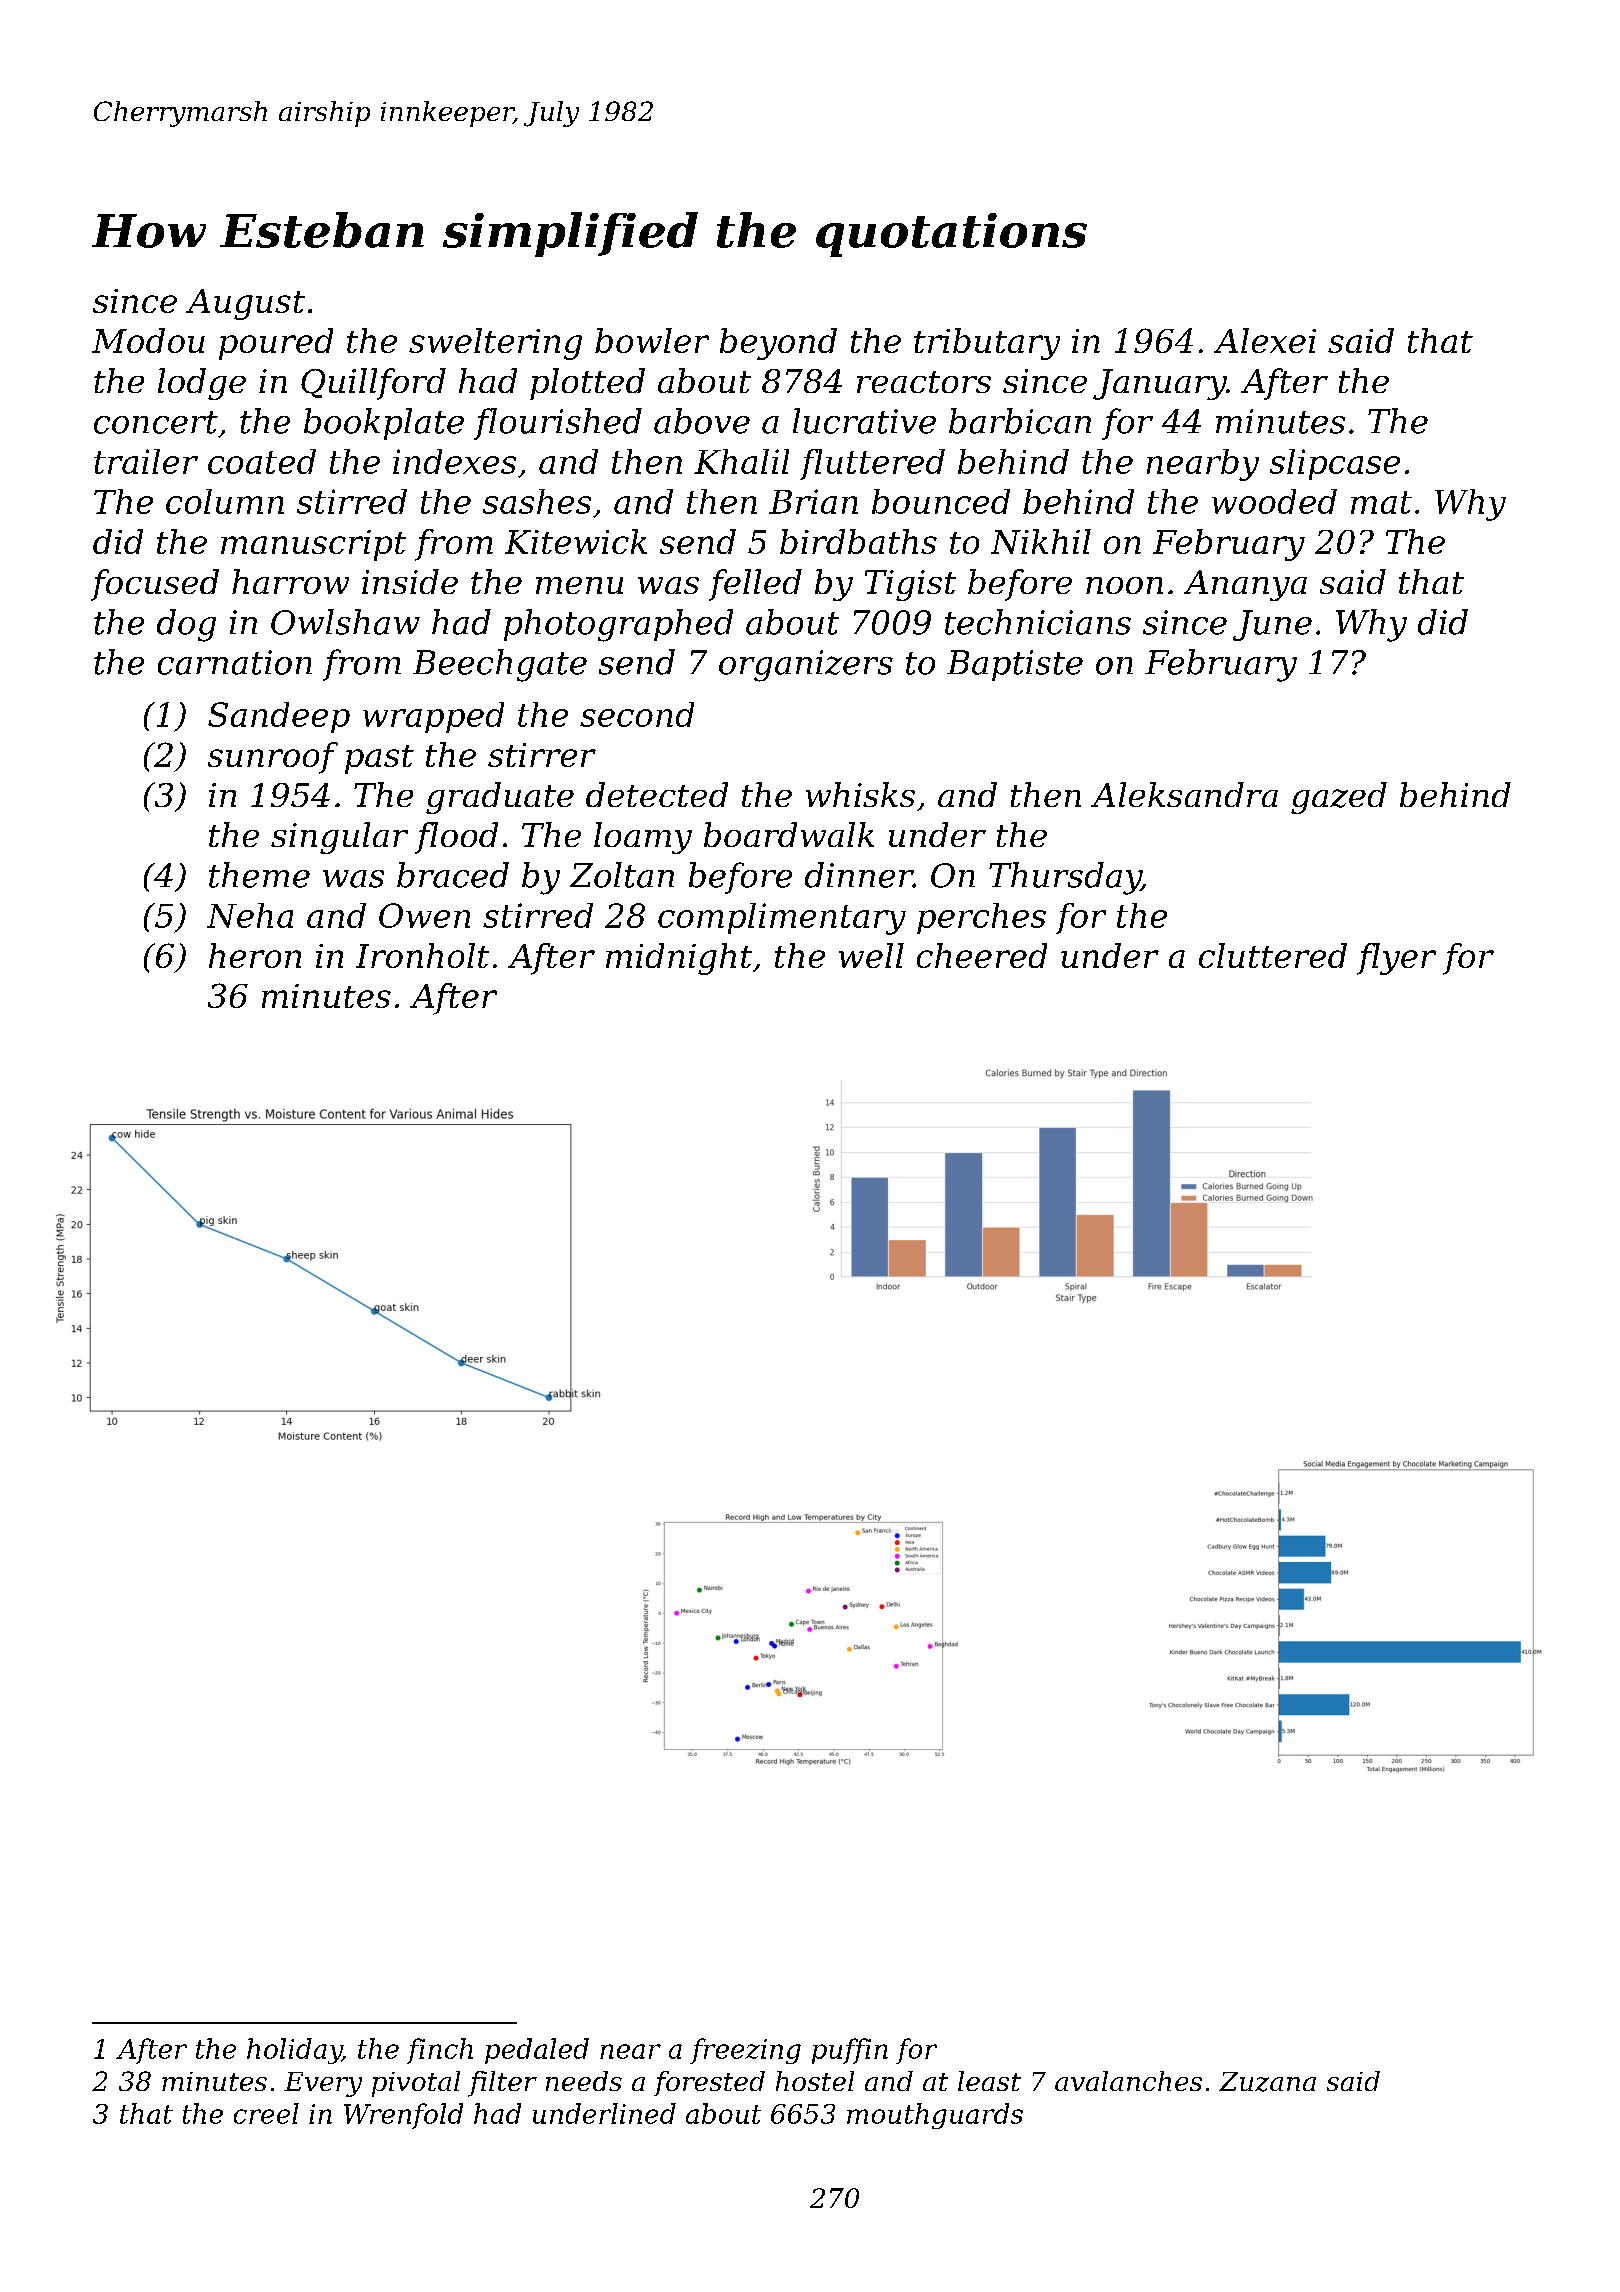 The width and height of the screenshot is (1620, 2292). Describe the element at coordinates (440, 2051) in the screenshot. I see `finch` at that location.
